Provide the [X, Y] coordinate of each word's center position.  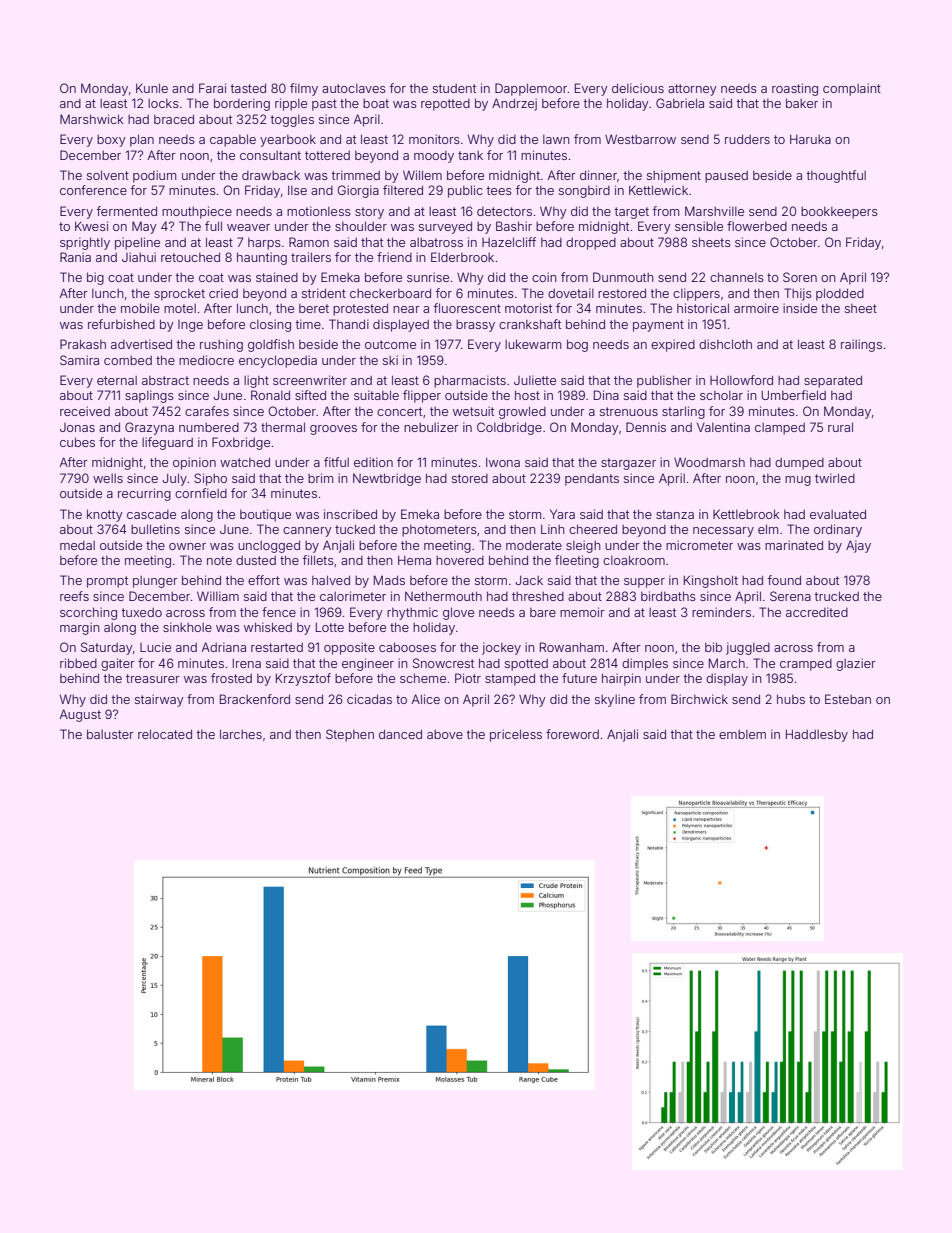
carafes [207, 411]
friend [394, 257]
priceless [516, 735]
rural [840, 427]
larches [241, 734]
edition [373, 462]
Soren [800, 277]
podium [154, 176]
